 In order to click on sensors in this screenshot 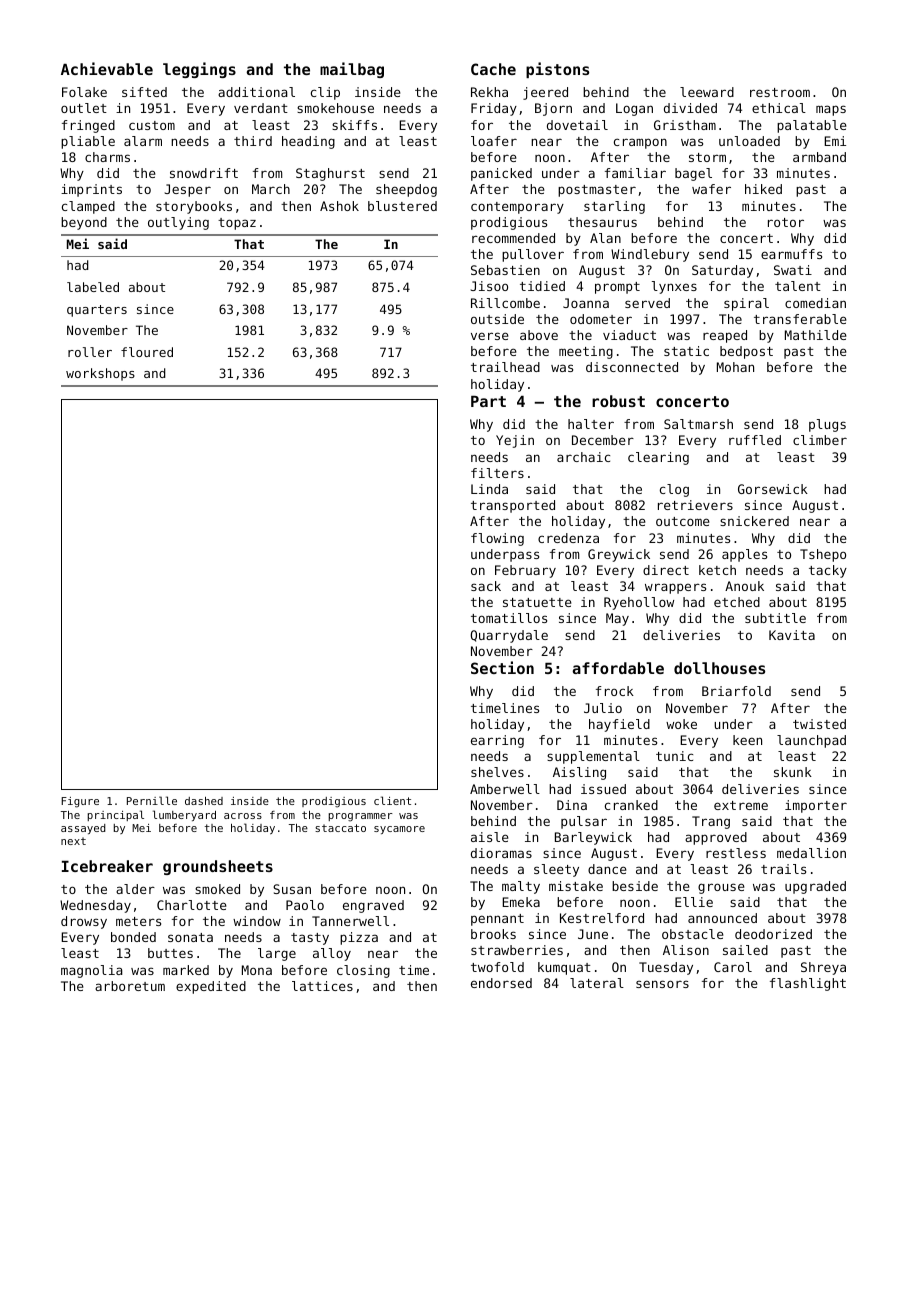, I will do `click(662, 984)`.
